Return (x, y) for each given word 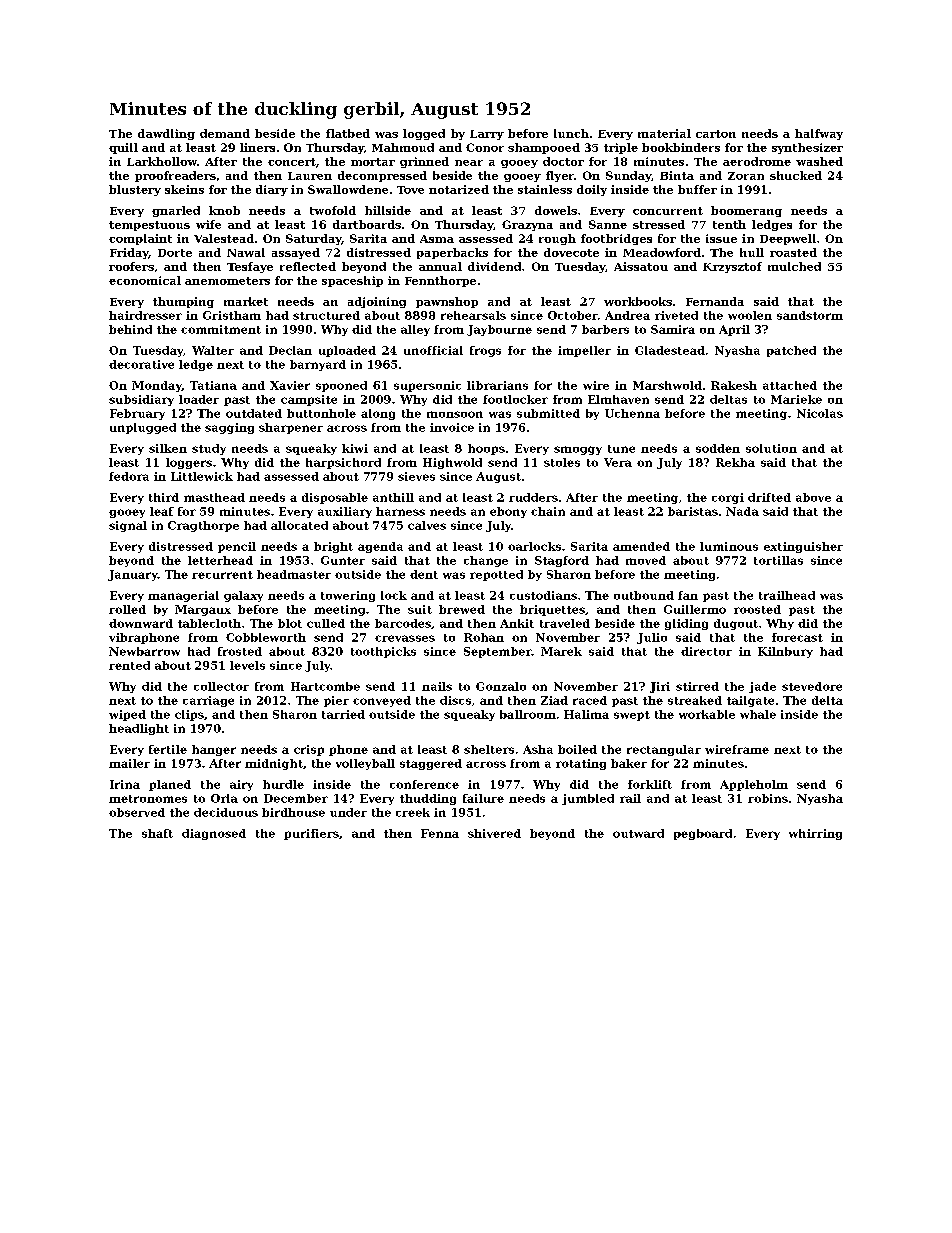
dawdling (166, 134)
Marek (561, 651)
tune (621, 449)
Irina (125, 784)
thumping (183, 302)
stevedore (812, 686)
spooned (341, 386)
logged (424, 134)
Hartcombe (325, 686)
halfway (819, 134)
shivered (494, 833)
